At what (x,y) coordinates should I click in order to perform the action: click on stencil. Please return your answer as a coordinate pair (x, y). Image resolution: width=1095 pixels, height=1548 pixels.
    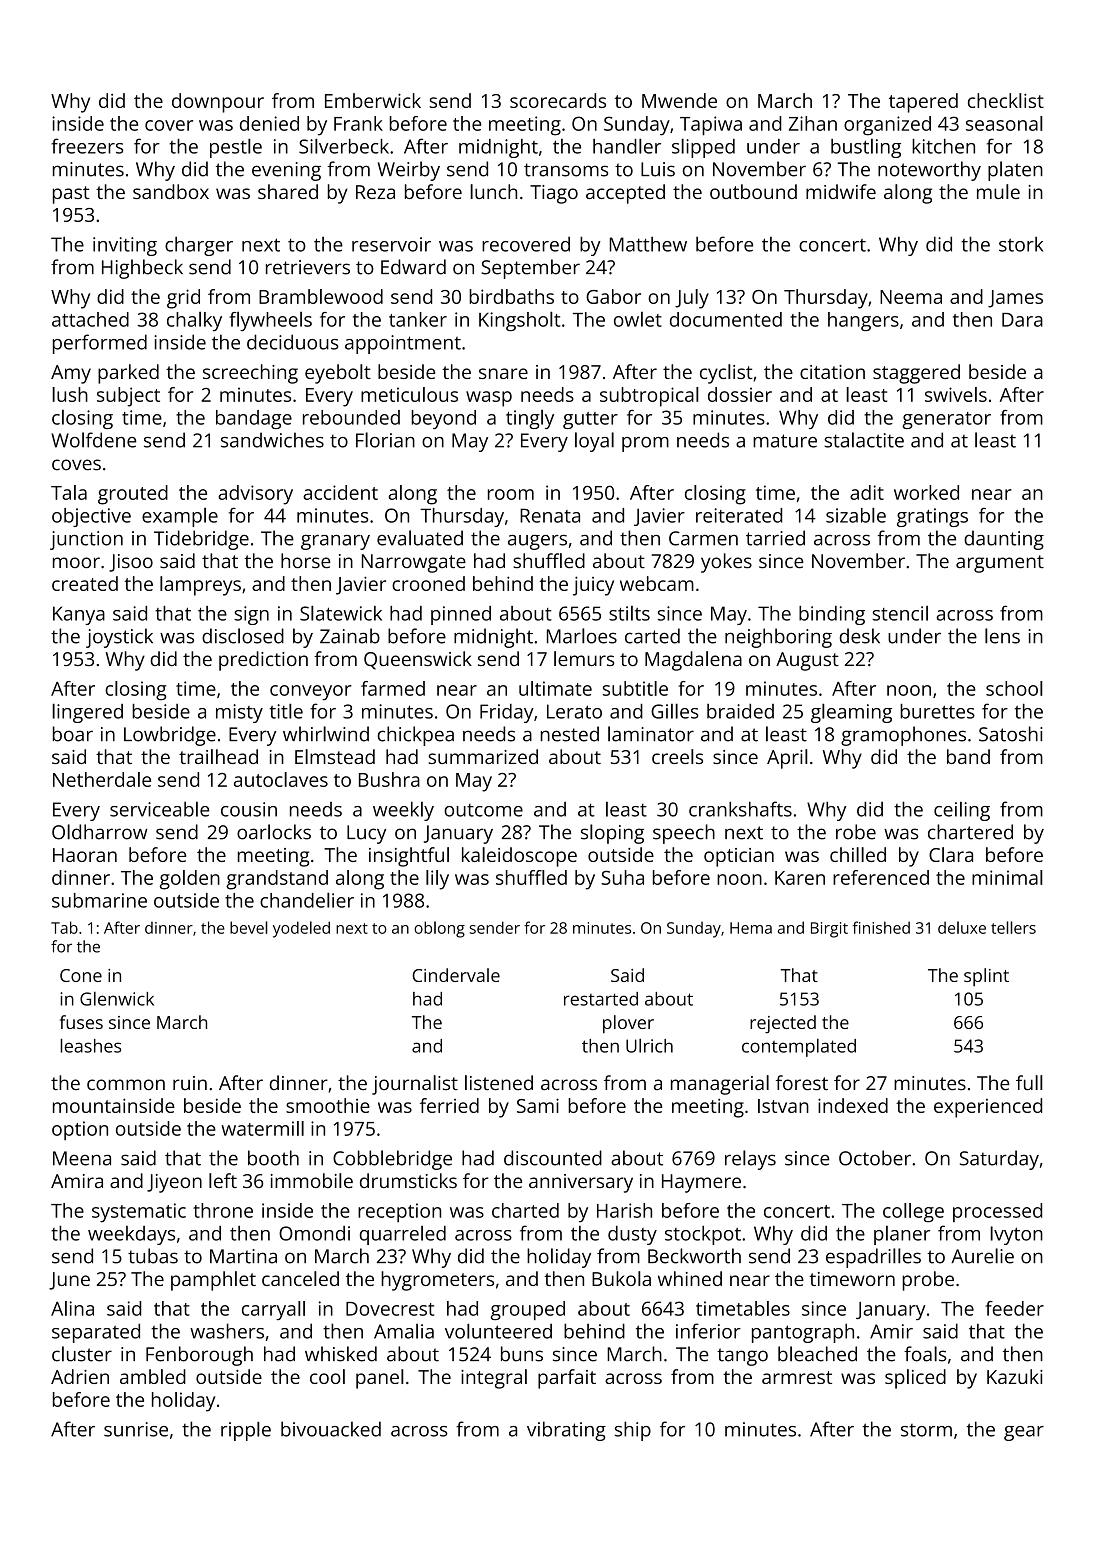
    Looking at the image, I should click on (900, 613).
